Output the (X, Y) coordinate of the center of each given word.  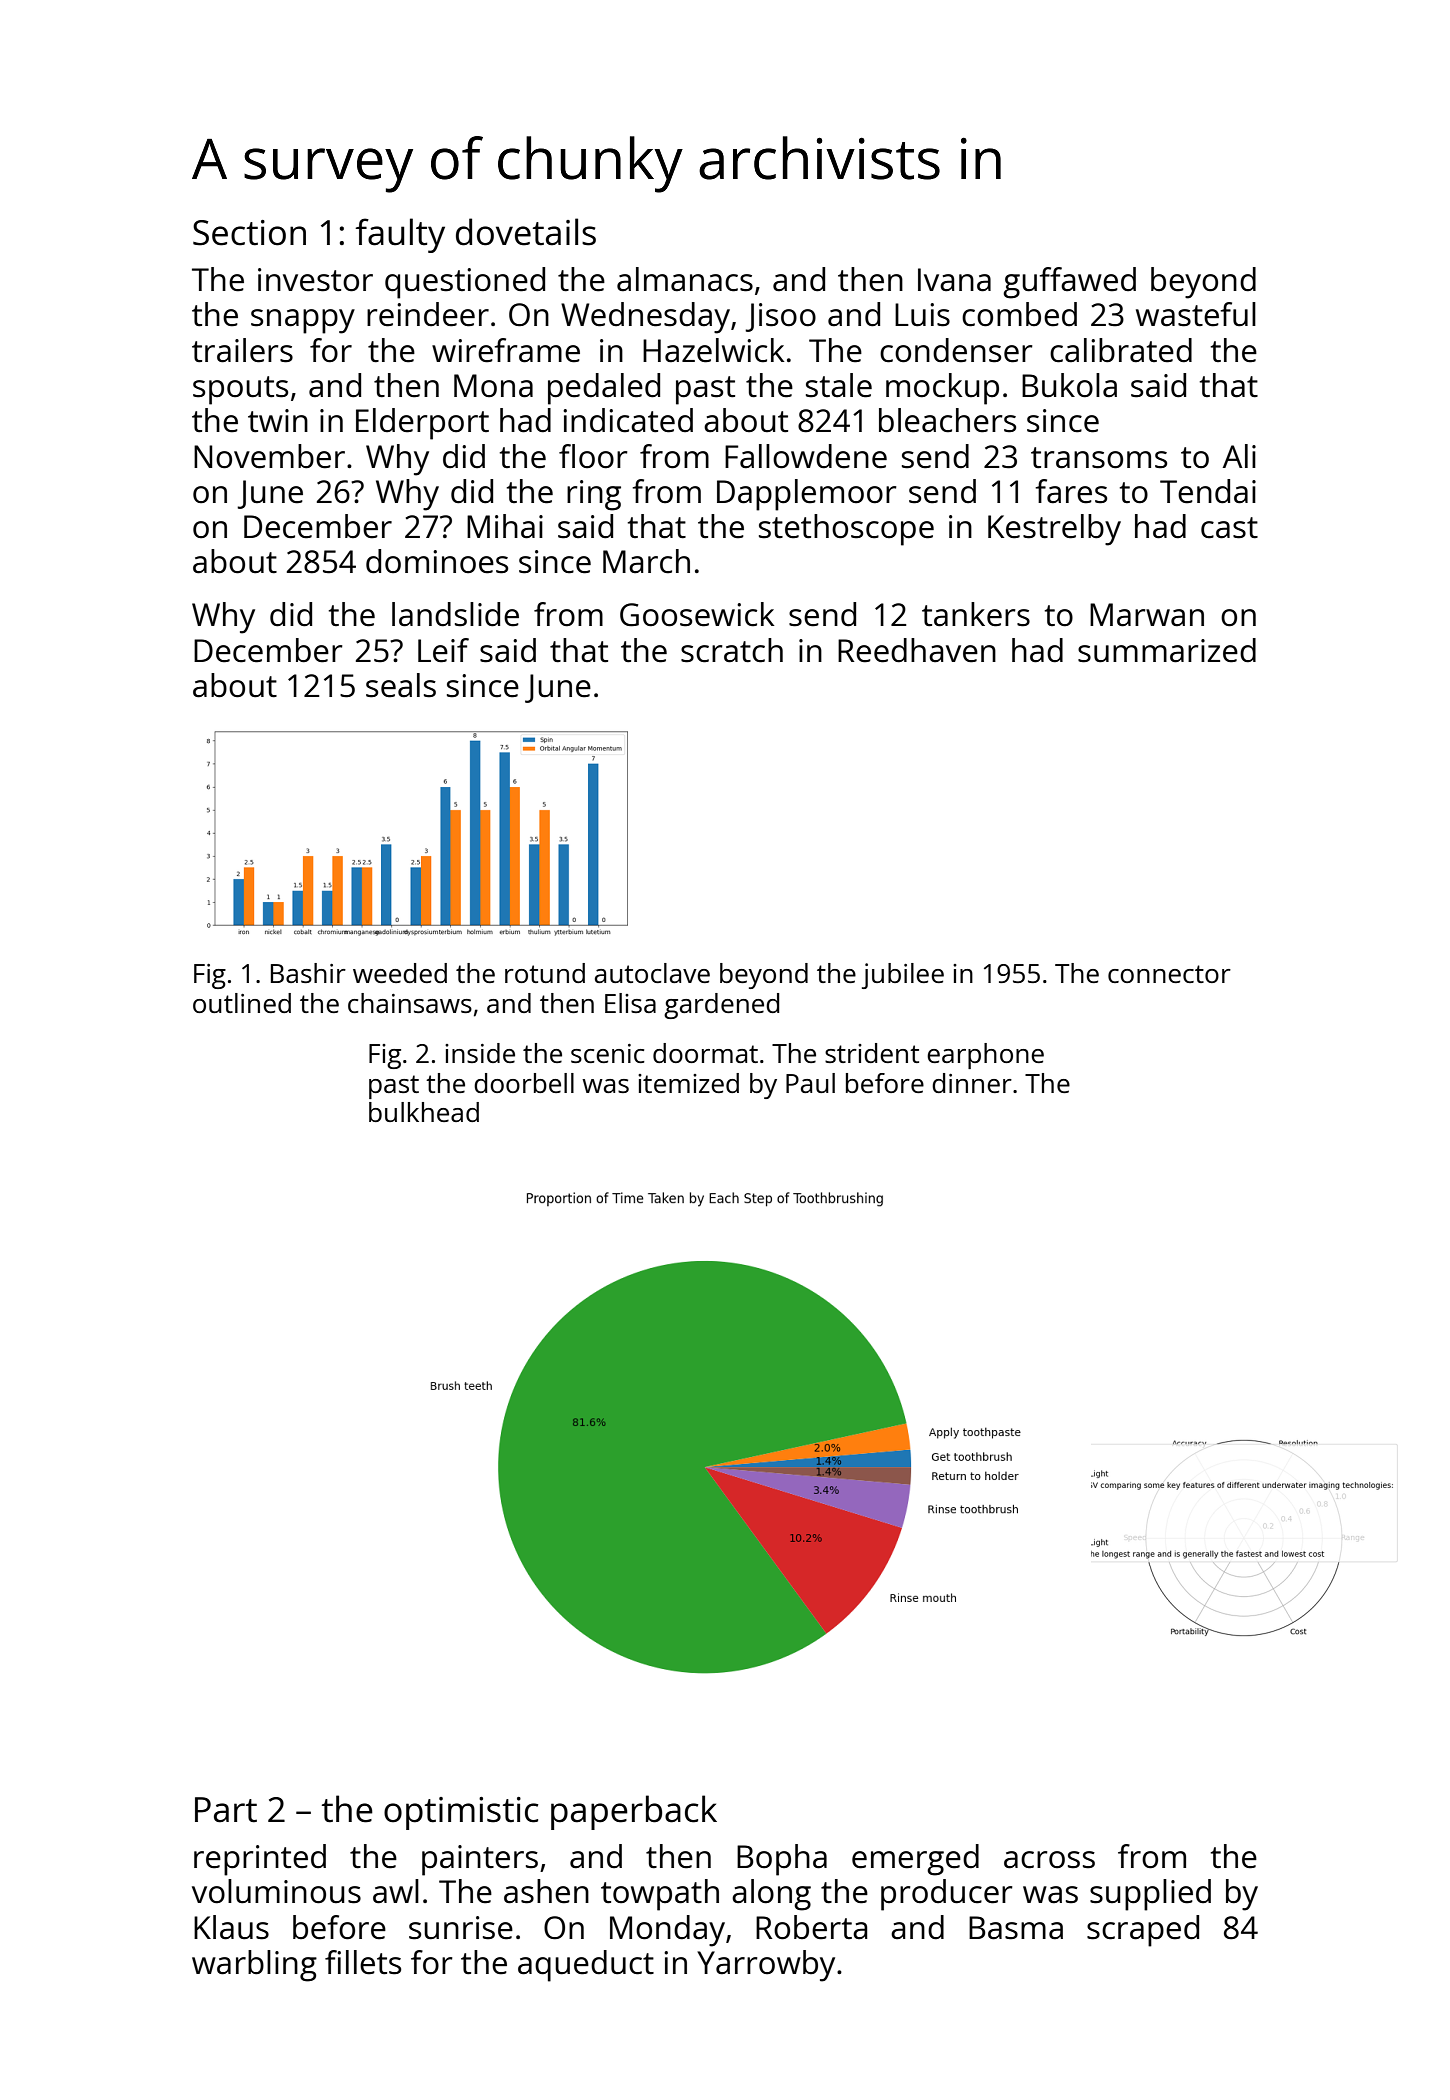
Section (249, 233)
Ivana (954, 280)
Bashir (308, 973)
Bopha (782, 1860)
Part (226, 1810)
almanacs (685, 279)
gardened (721, 1006)
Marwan (1147, 615)
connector (1169, 974)
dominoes (437, 561)
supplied (1150, 1895)
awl (396, 1891)
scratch (732, 650)
